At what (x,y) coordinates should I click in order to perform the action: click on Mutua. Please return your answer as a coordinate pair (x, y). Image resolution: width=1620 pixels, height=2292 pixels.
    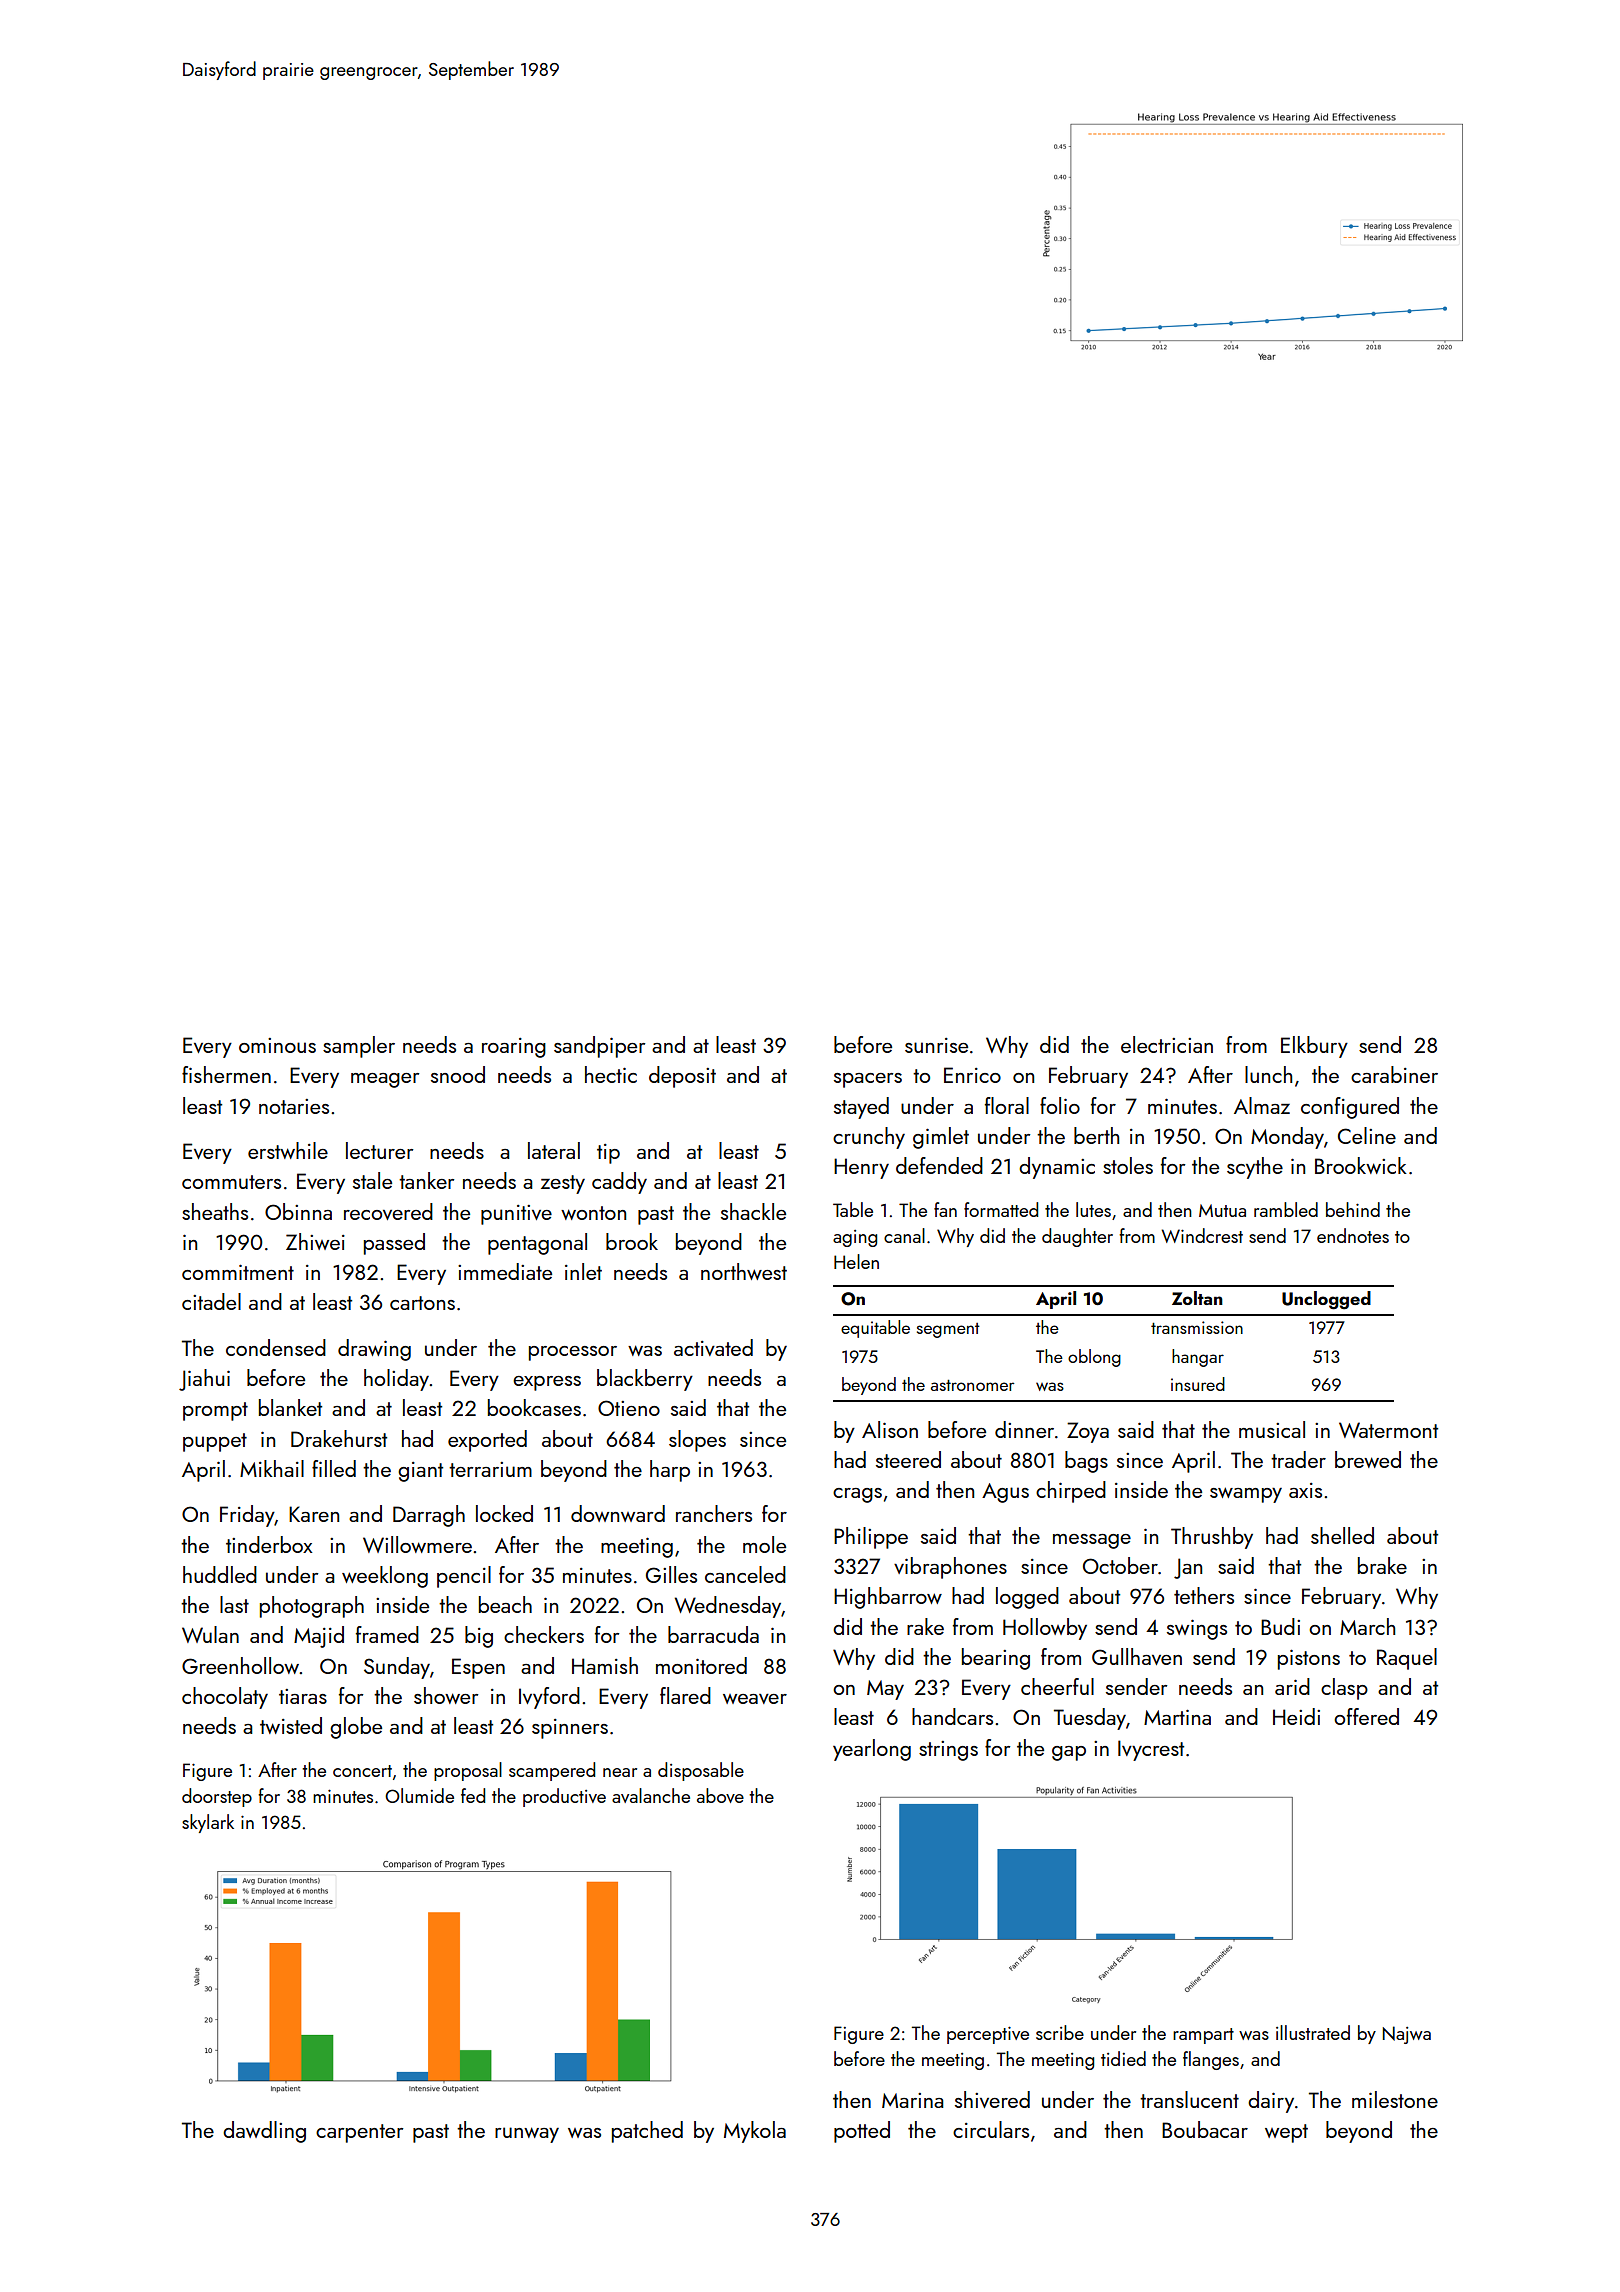
    Looking at the image, I should click on (1222, 1210).
